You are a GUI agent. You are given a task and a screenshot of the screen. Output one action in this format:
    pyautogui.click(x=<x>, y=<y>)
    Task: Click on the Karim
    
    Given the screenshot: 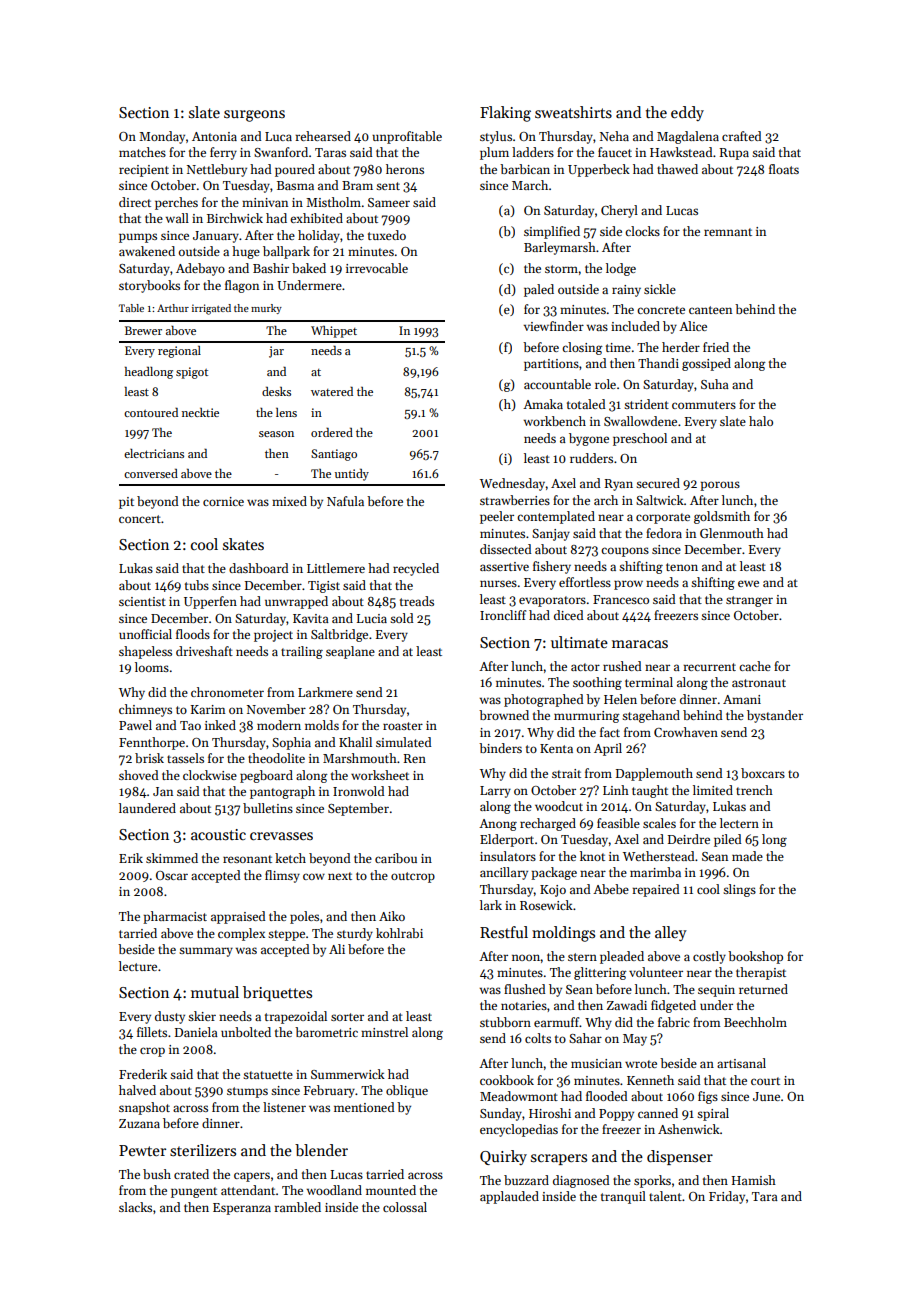 What is the action you would take?
    pyautogui.click(x=208, y=709)
